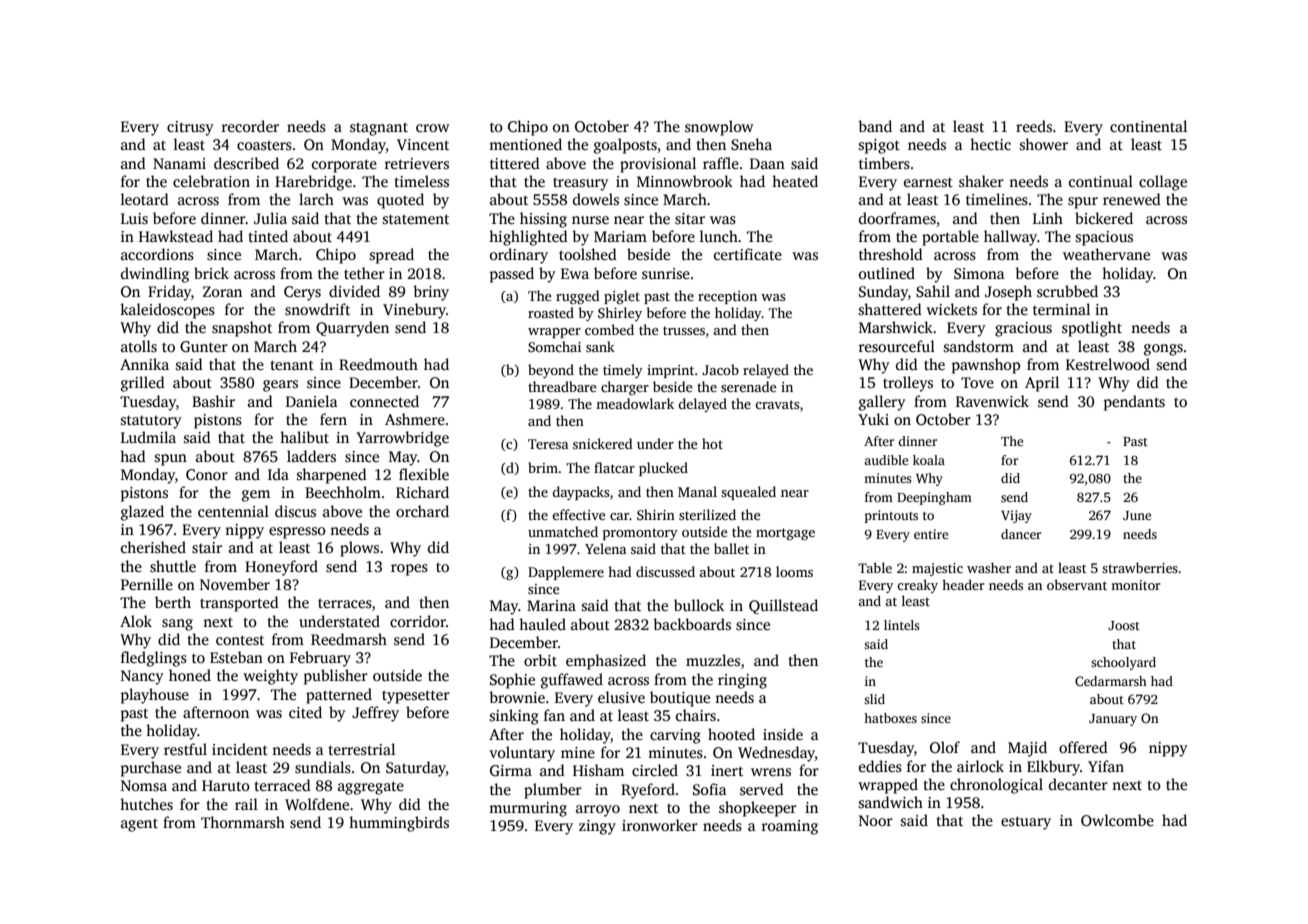 The image size is (1308, 924). Describe the element at coordinates (1067, 291) in the image. I see `scrubbed` at that location.
